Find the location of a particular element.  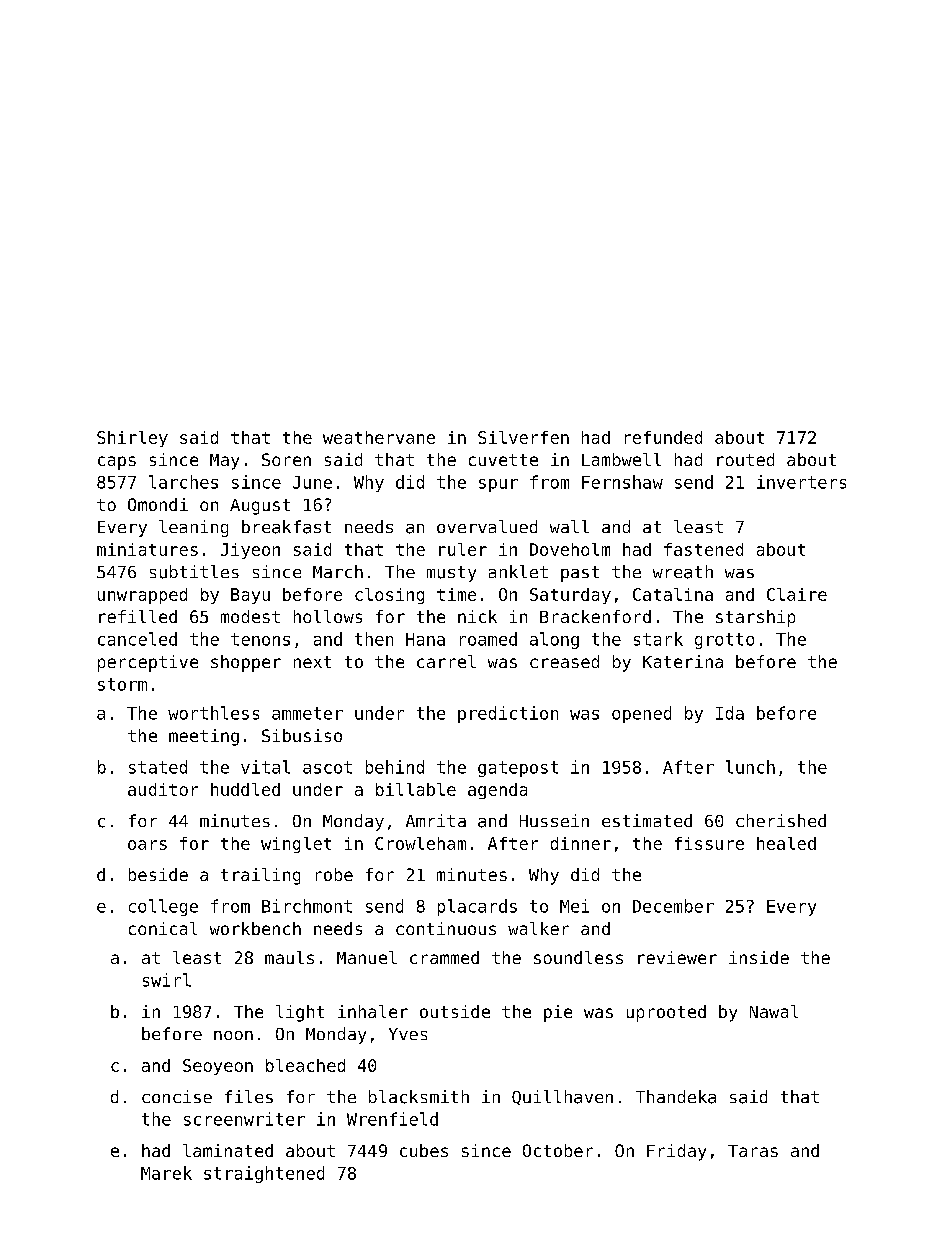

Catalina is located at coordinates (673, 594).
